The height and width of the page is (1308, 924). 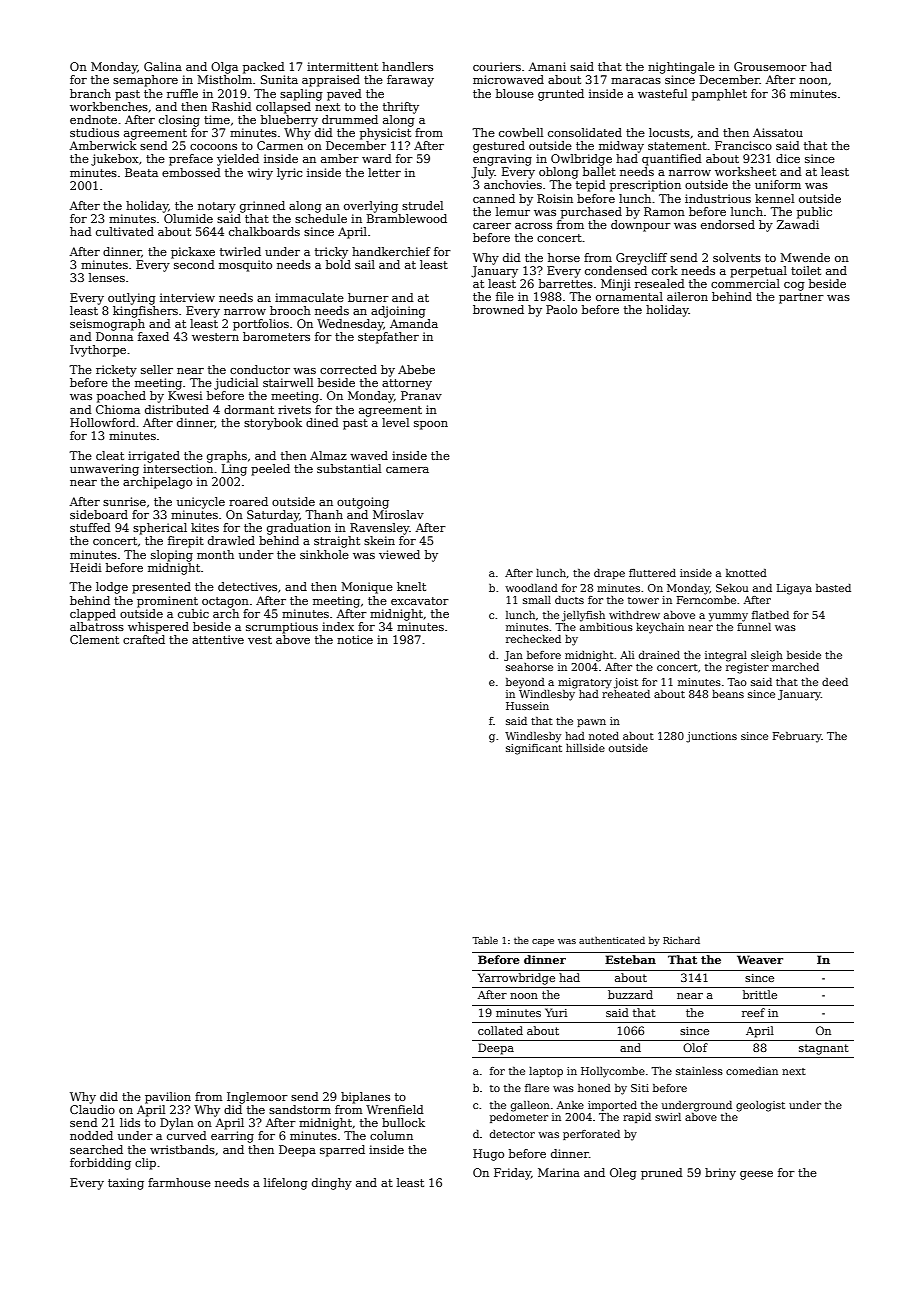 What do you see at coordinates (636, 81) in the page?
I see `maracas` at bounding box center [636, 81].
